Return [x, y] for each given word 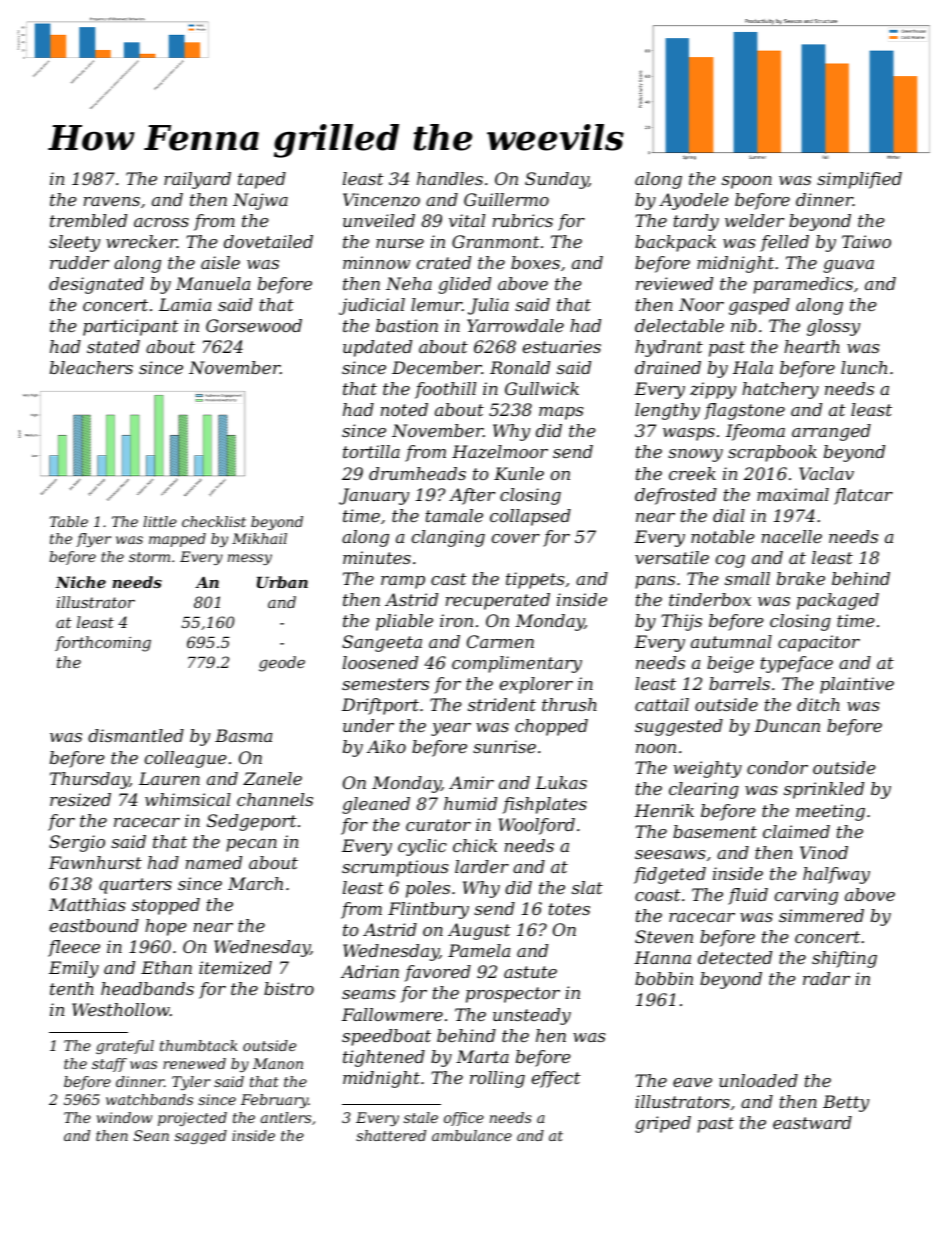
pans [655, 582]
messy [250, 559]
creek [692, 473]
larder [482, 866]
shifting [844, 959]
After [472, 496]
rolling [497, 1079]
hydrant [669, 348]
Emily [74, 969]
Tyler [191, 1083]
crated [444, 262]
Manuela [213, 283]
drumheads [417, 473]
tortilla [371, 451]
